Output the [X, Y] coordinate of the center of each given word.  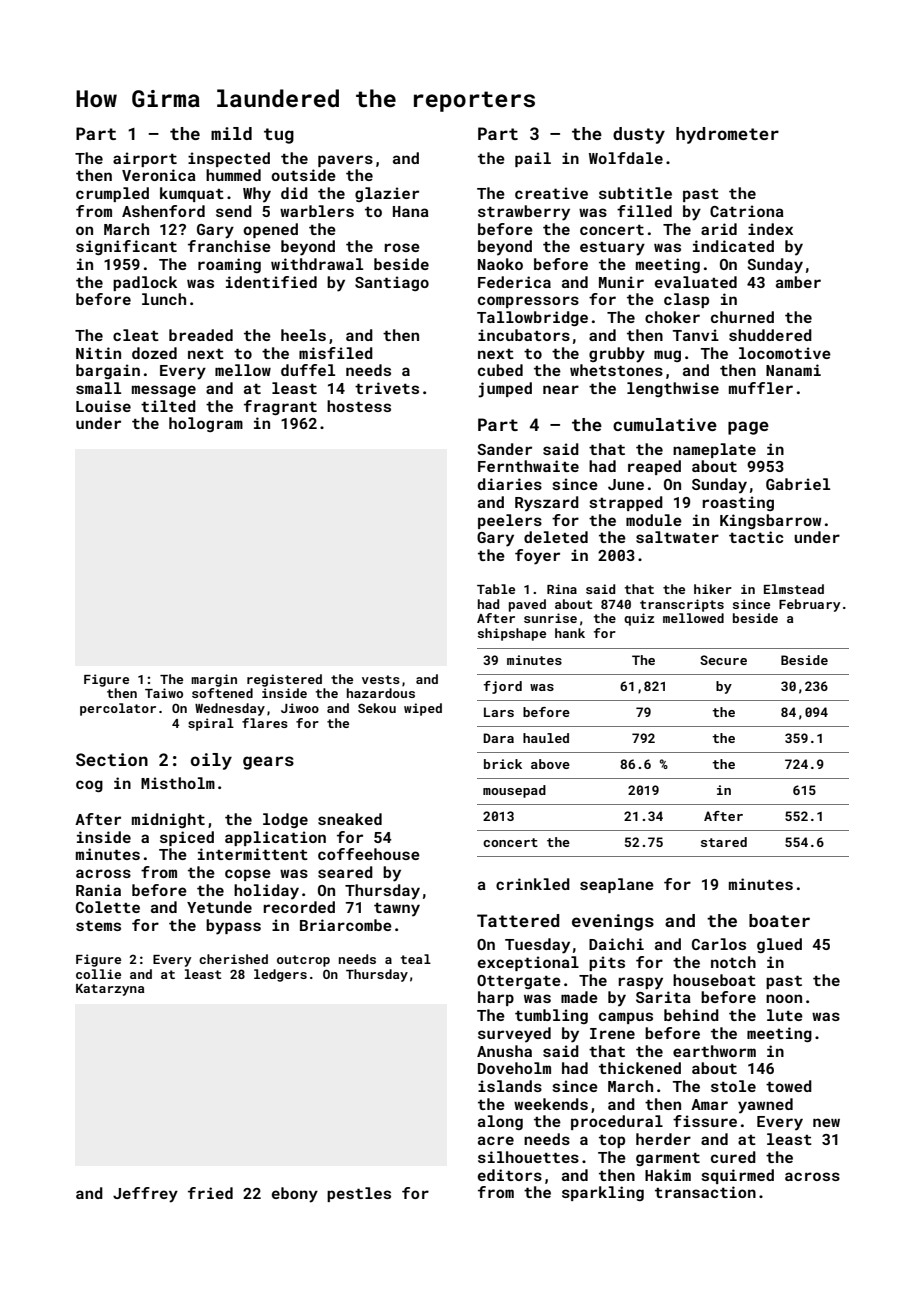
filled [644, 211]
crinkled [533, 884]
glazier [387, 194]
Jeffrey [145, 1195]
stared [724, 842]
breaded [201, 335]
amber [798, 282]
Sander [504, 449]
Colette [108, 907]
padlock [145, 283]
